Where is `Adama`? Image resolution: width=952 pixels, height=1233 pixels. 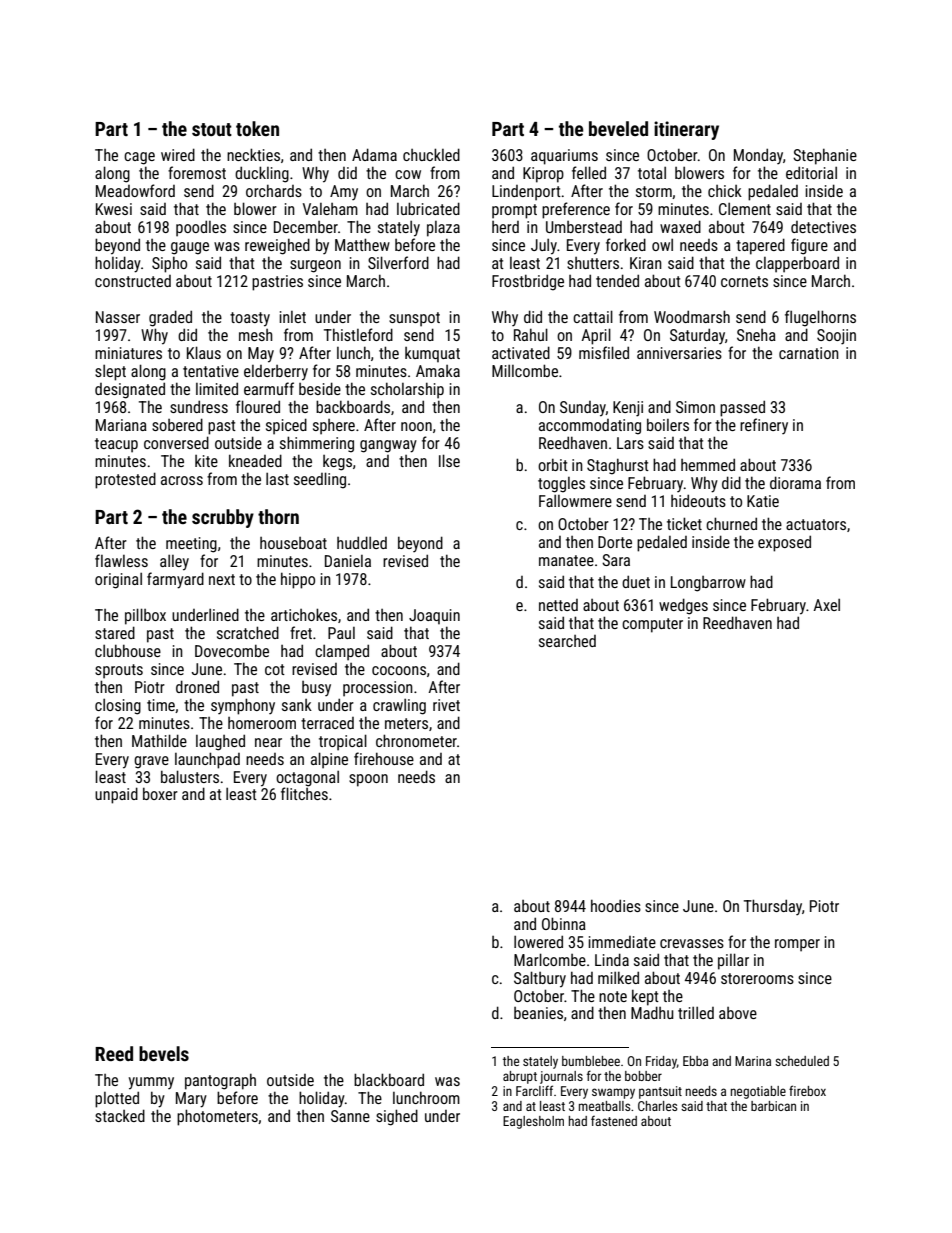
Adama is located at coordinates (374, 154).
